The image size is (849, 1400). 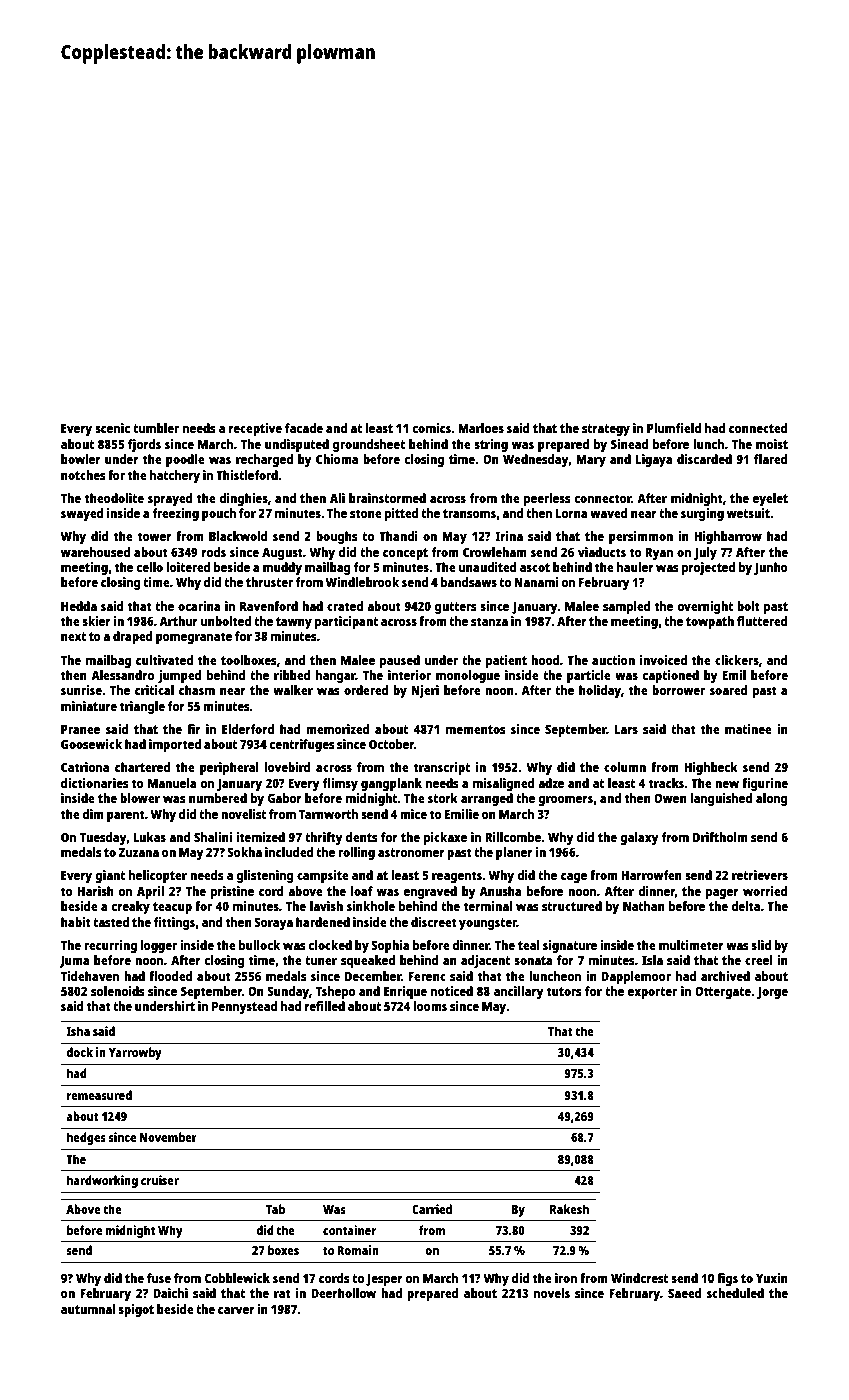 I want to click on autumnal, so click(x=88, y=1309).
